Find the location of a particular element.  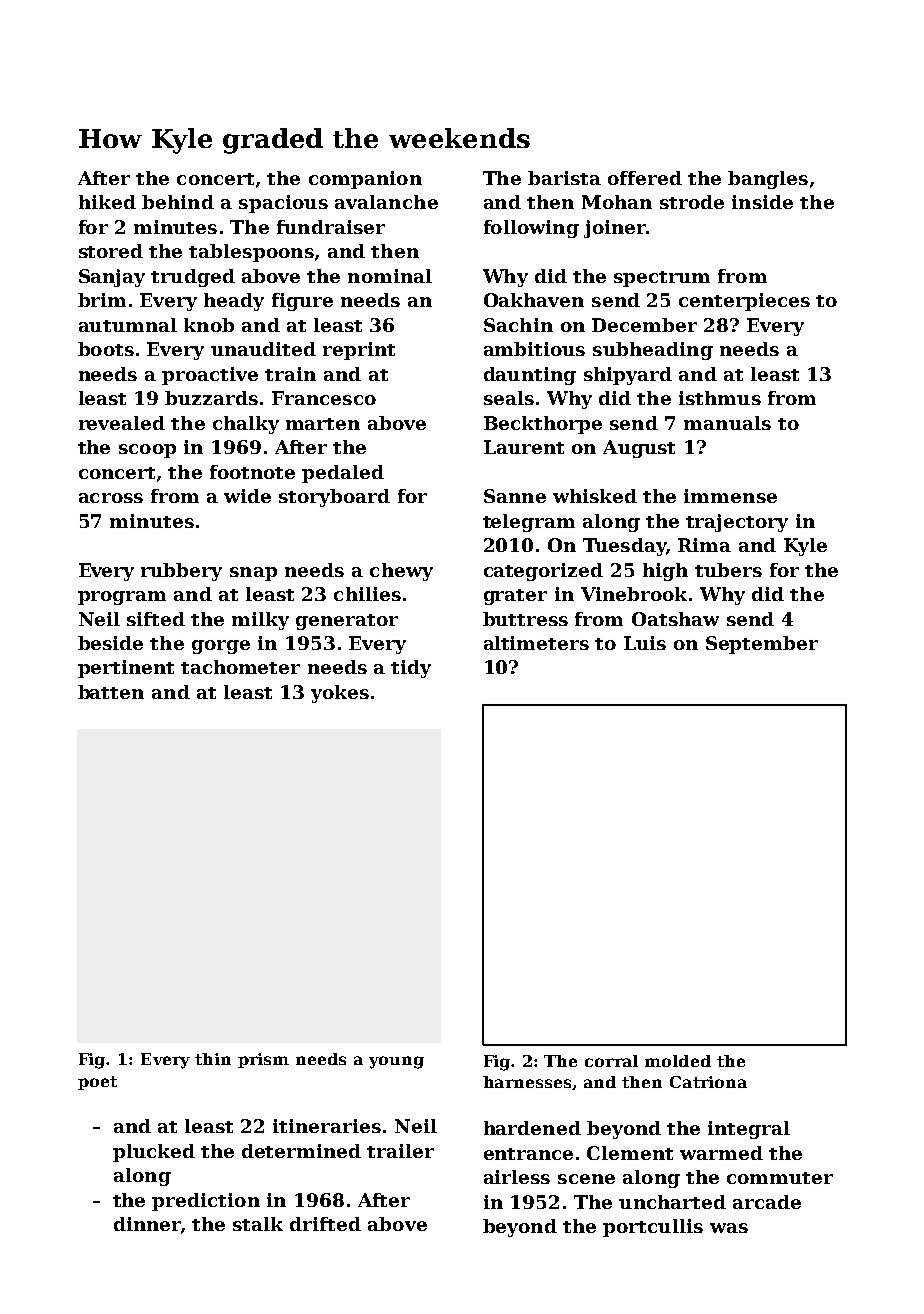

Catriona is located at coordinates (708, 1082).
